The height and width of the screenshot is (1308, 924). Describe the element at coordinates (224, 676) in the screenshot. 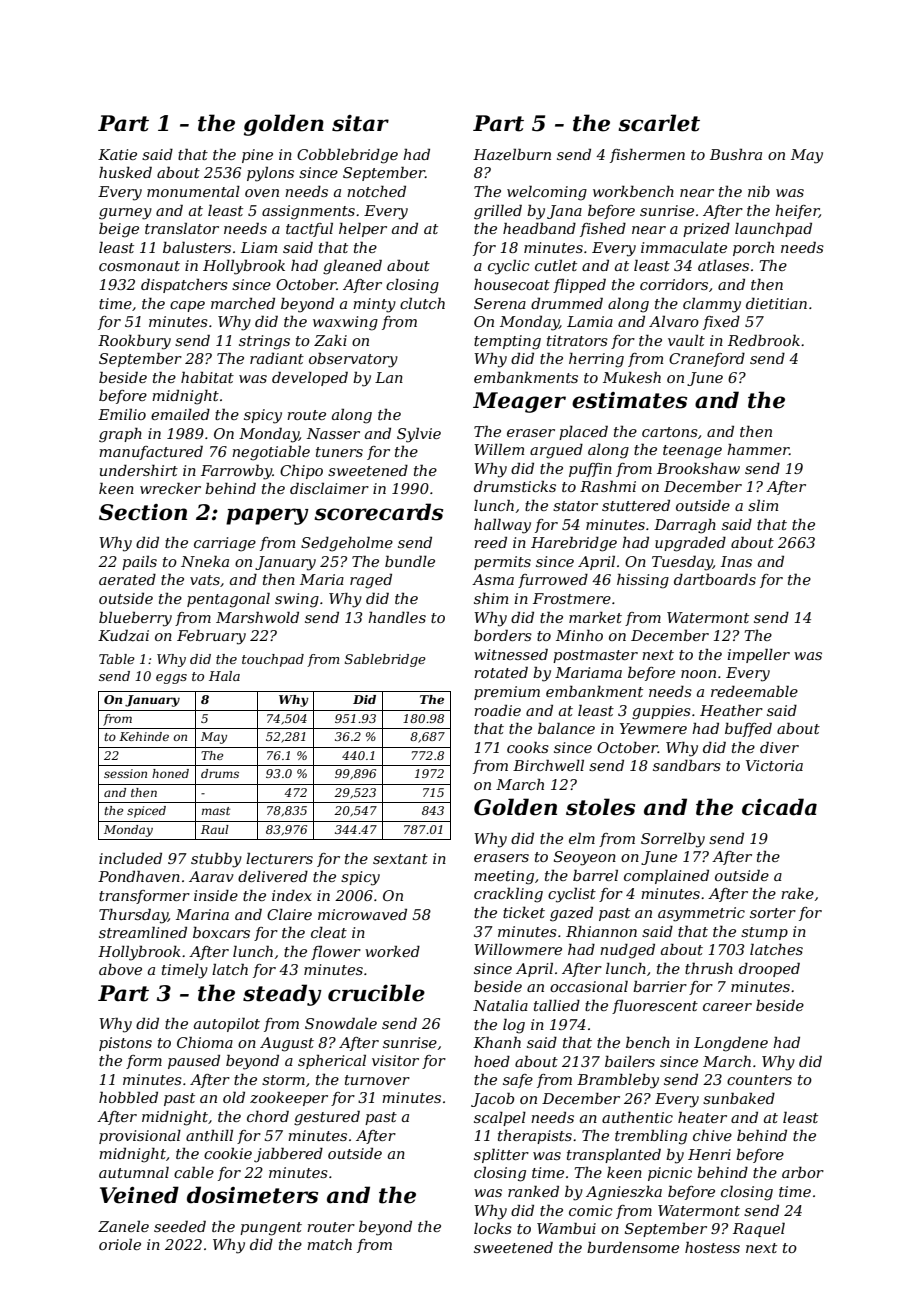

I see `Hala` at that location.
